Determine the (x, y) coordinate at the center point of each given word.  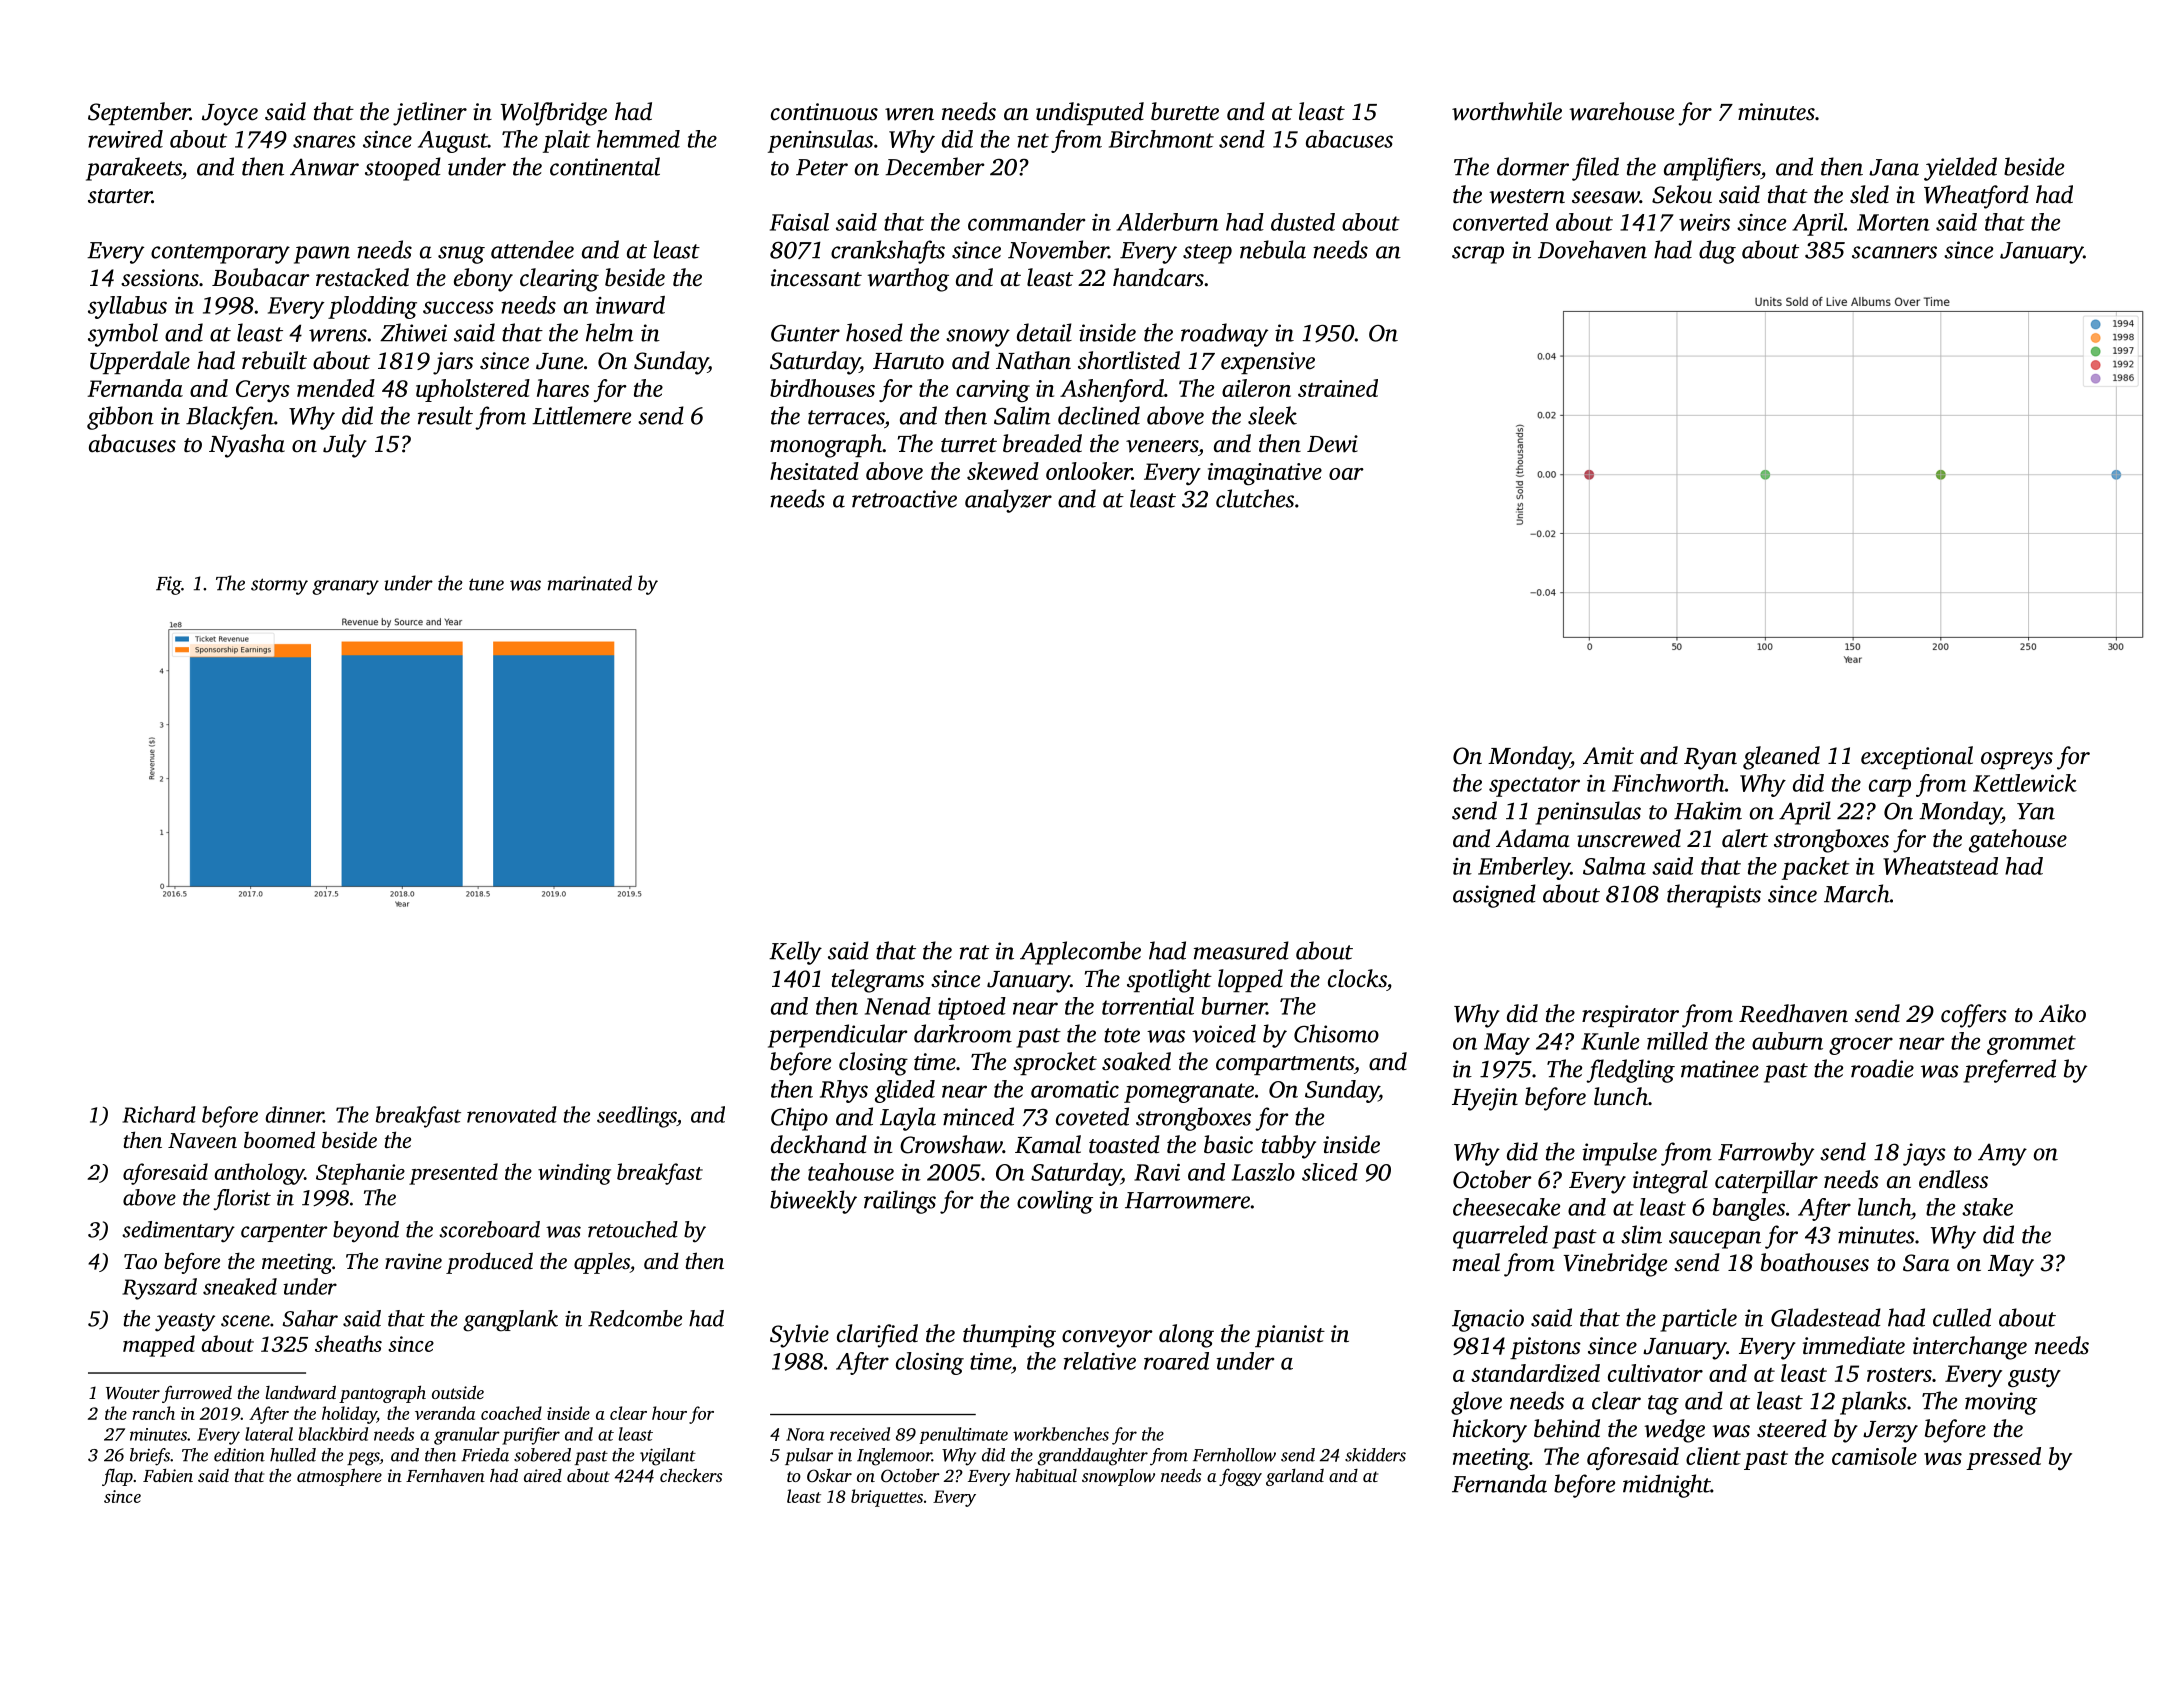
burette (1185, 111)
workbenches (1061, 1434)
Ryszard (159, 1289)
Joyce (230, 115)
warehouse (1621, 111)
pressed (2003, 1458)
